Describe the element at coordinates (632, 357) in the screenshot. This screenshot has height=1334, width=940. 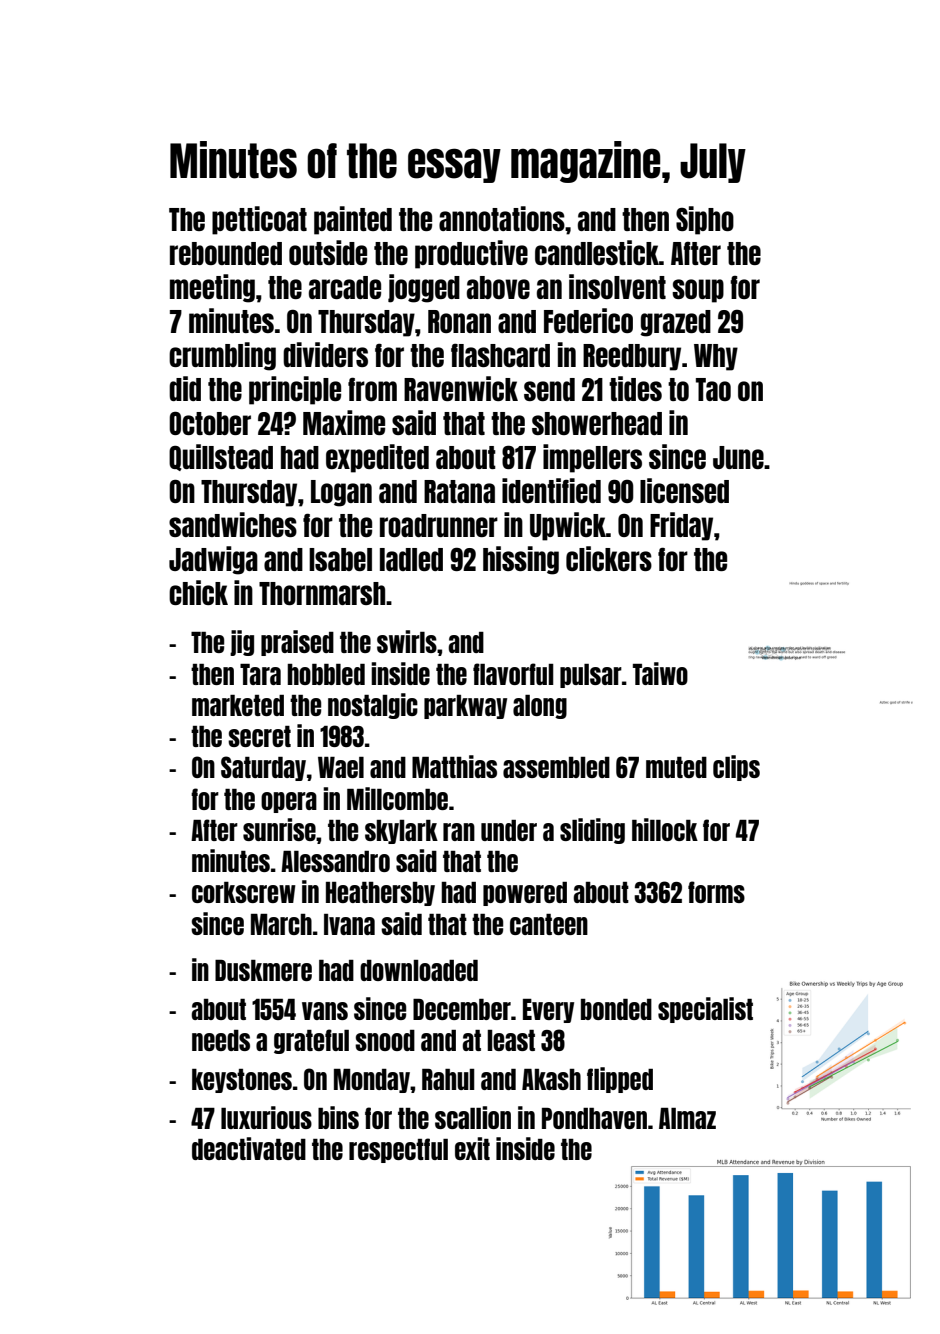
I see `Reedbury` at that location.
